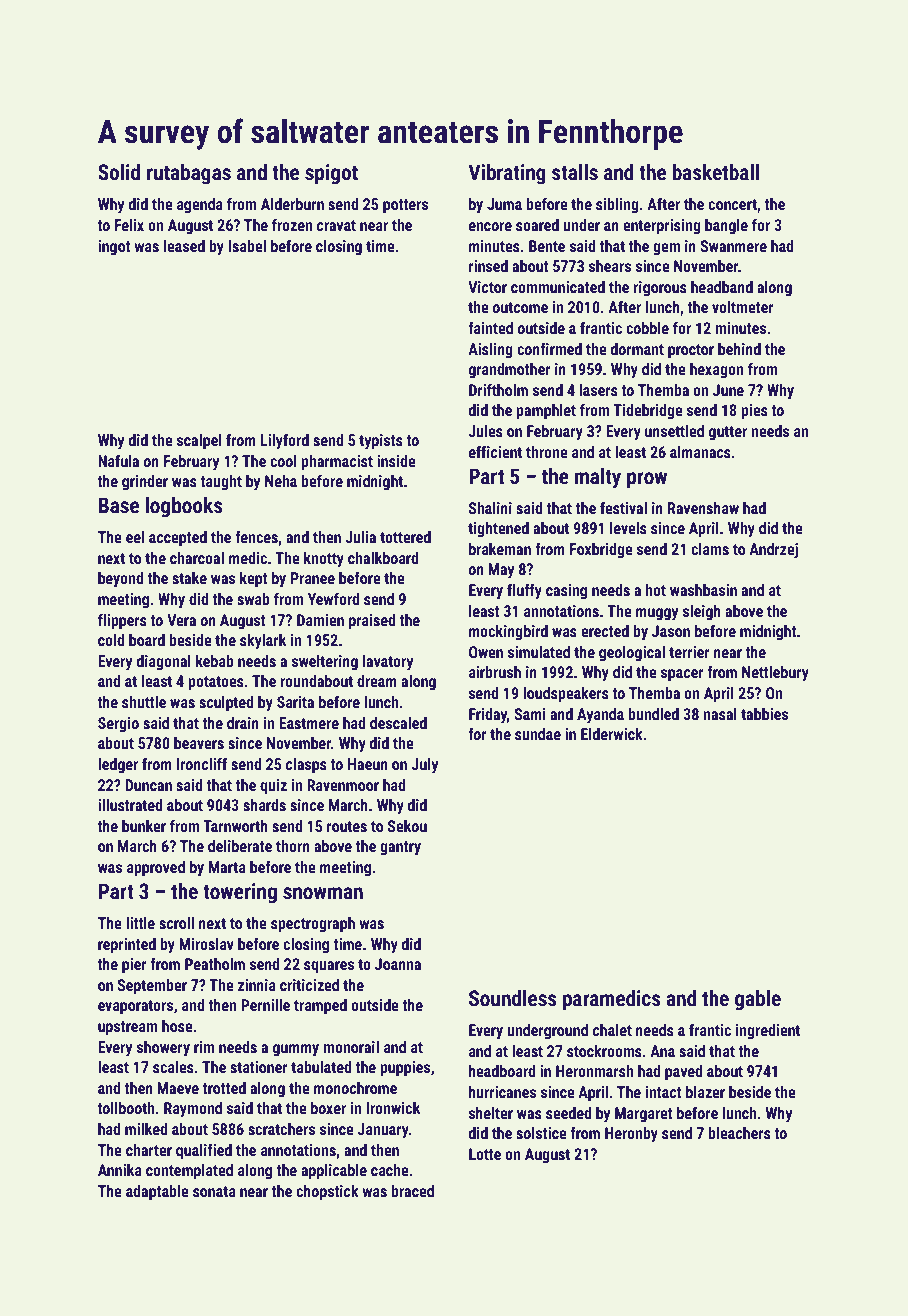 The image size is (908, 1316). Describe the element at coordinates (227, 867) in the screenshot. I see `Marta` at that location.
